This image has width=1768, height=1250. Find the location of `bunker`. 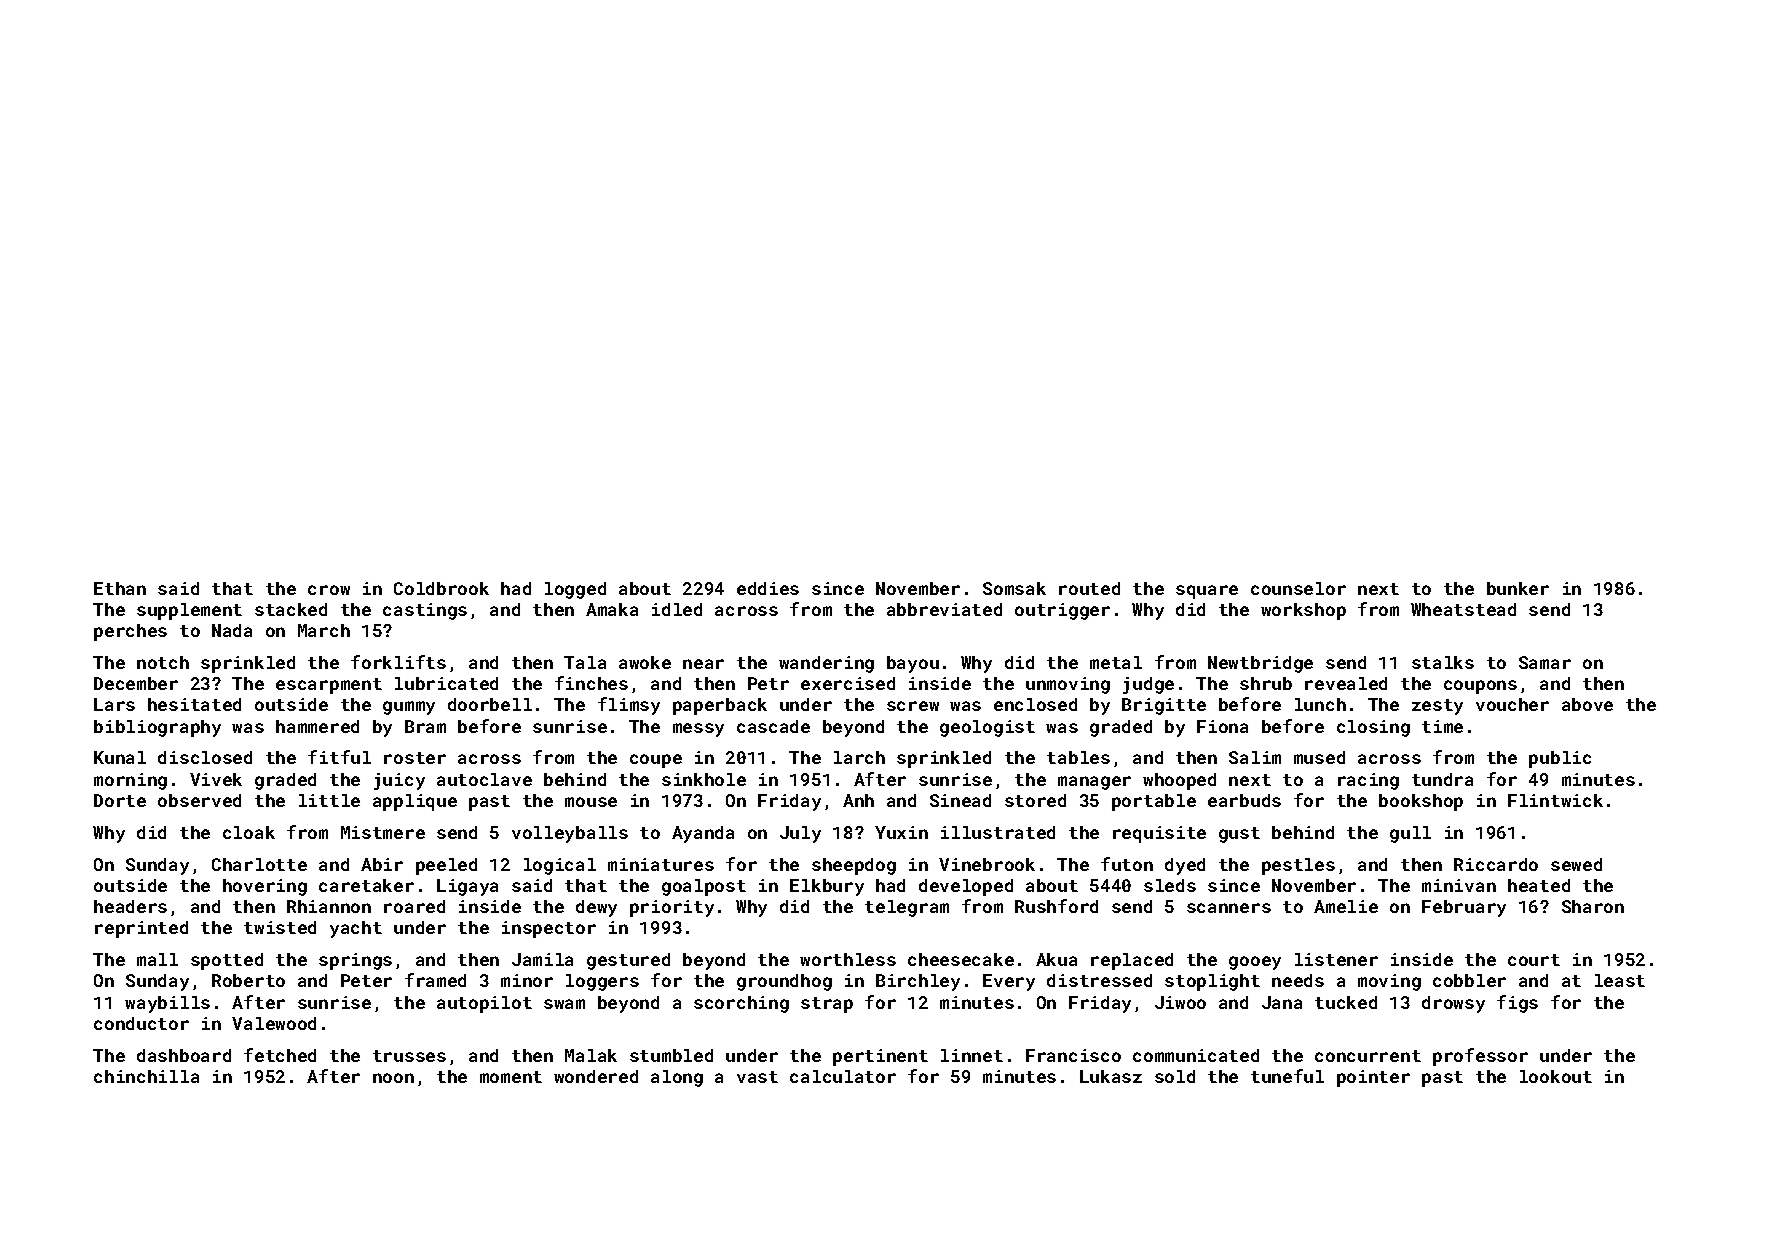

bunker is located at coordinates (1518, 588).
